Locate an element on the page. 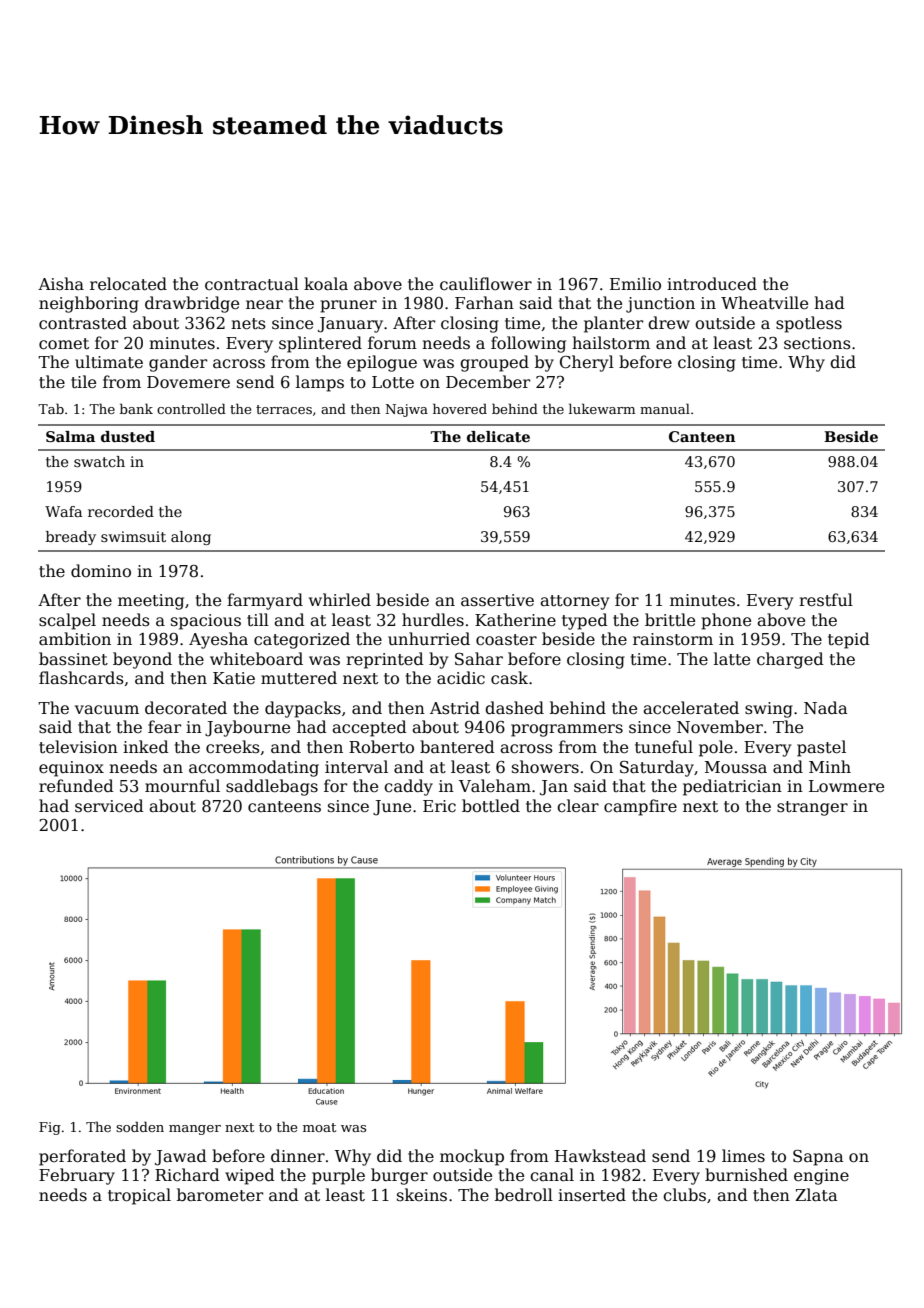 This document has width=924, height=1308. tropical is located at coordinates (139, 1196).
